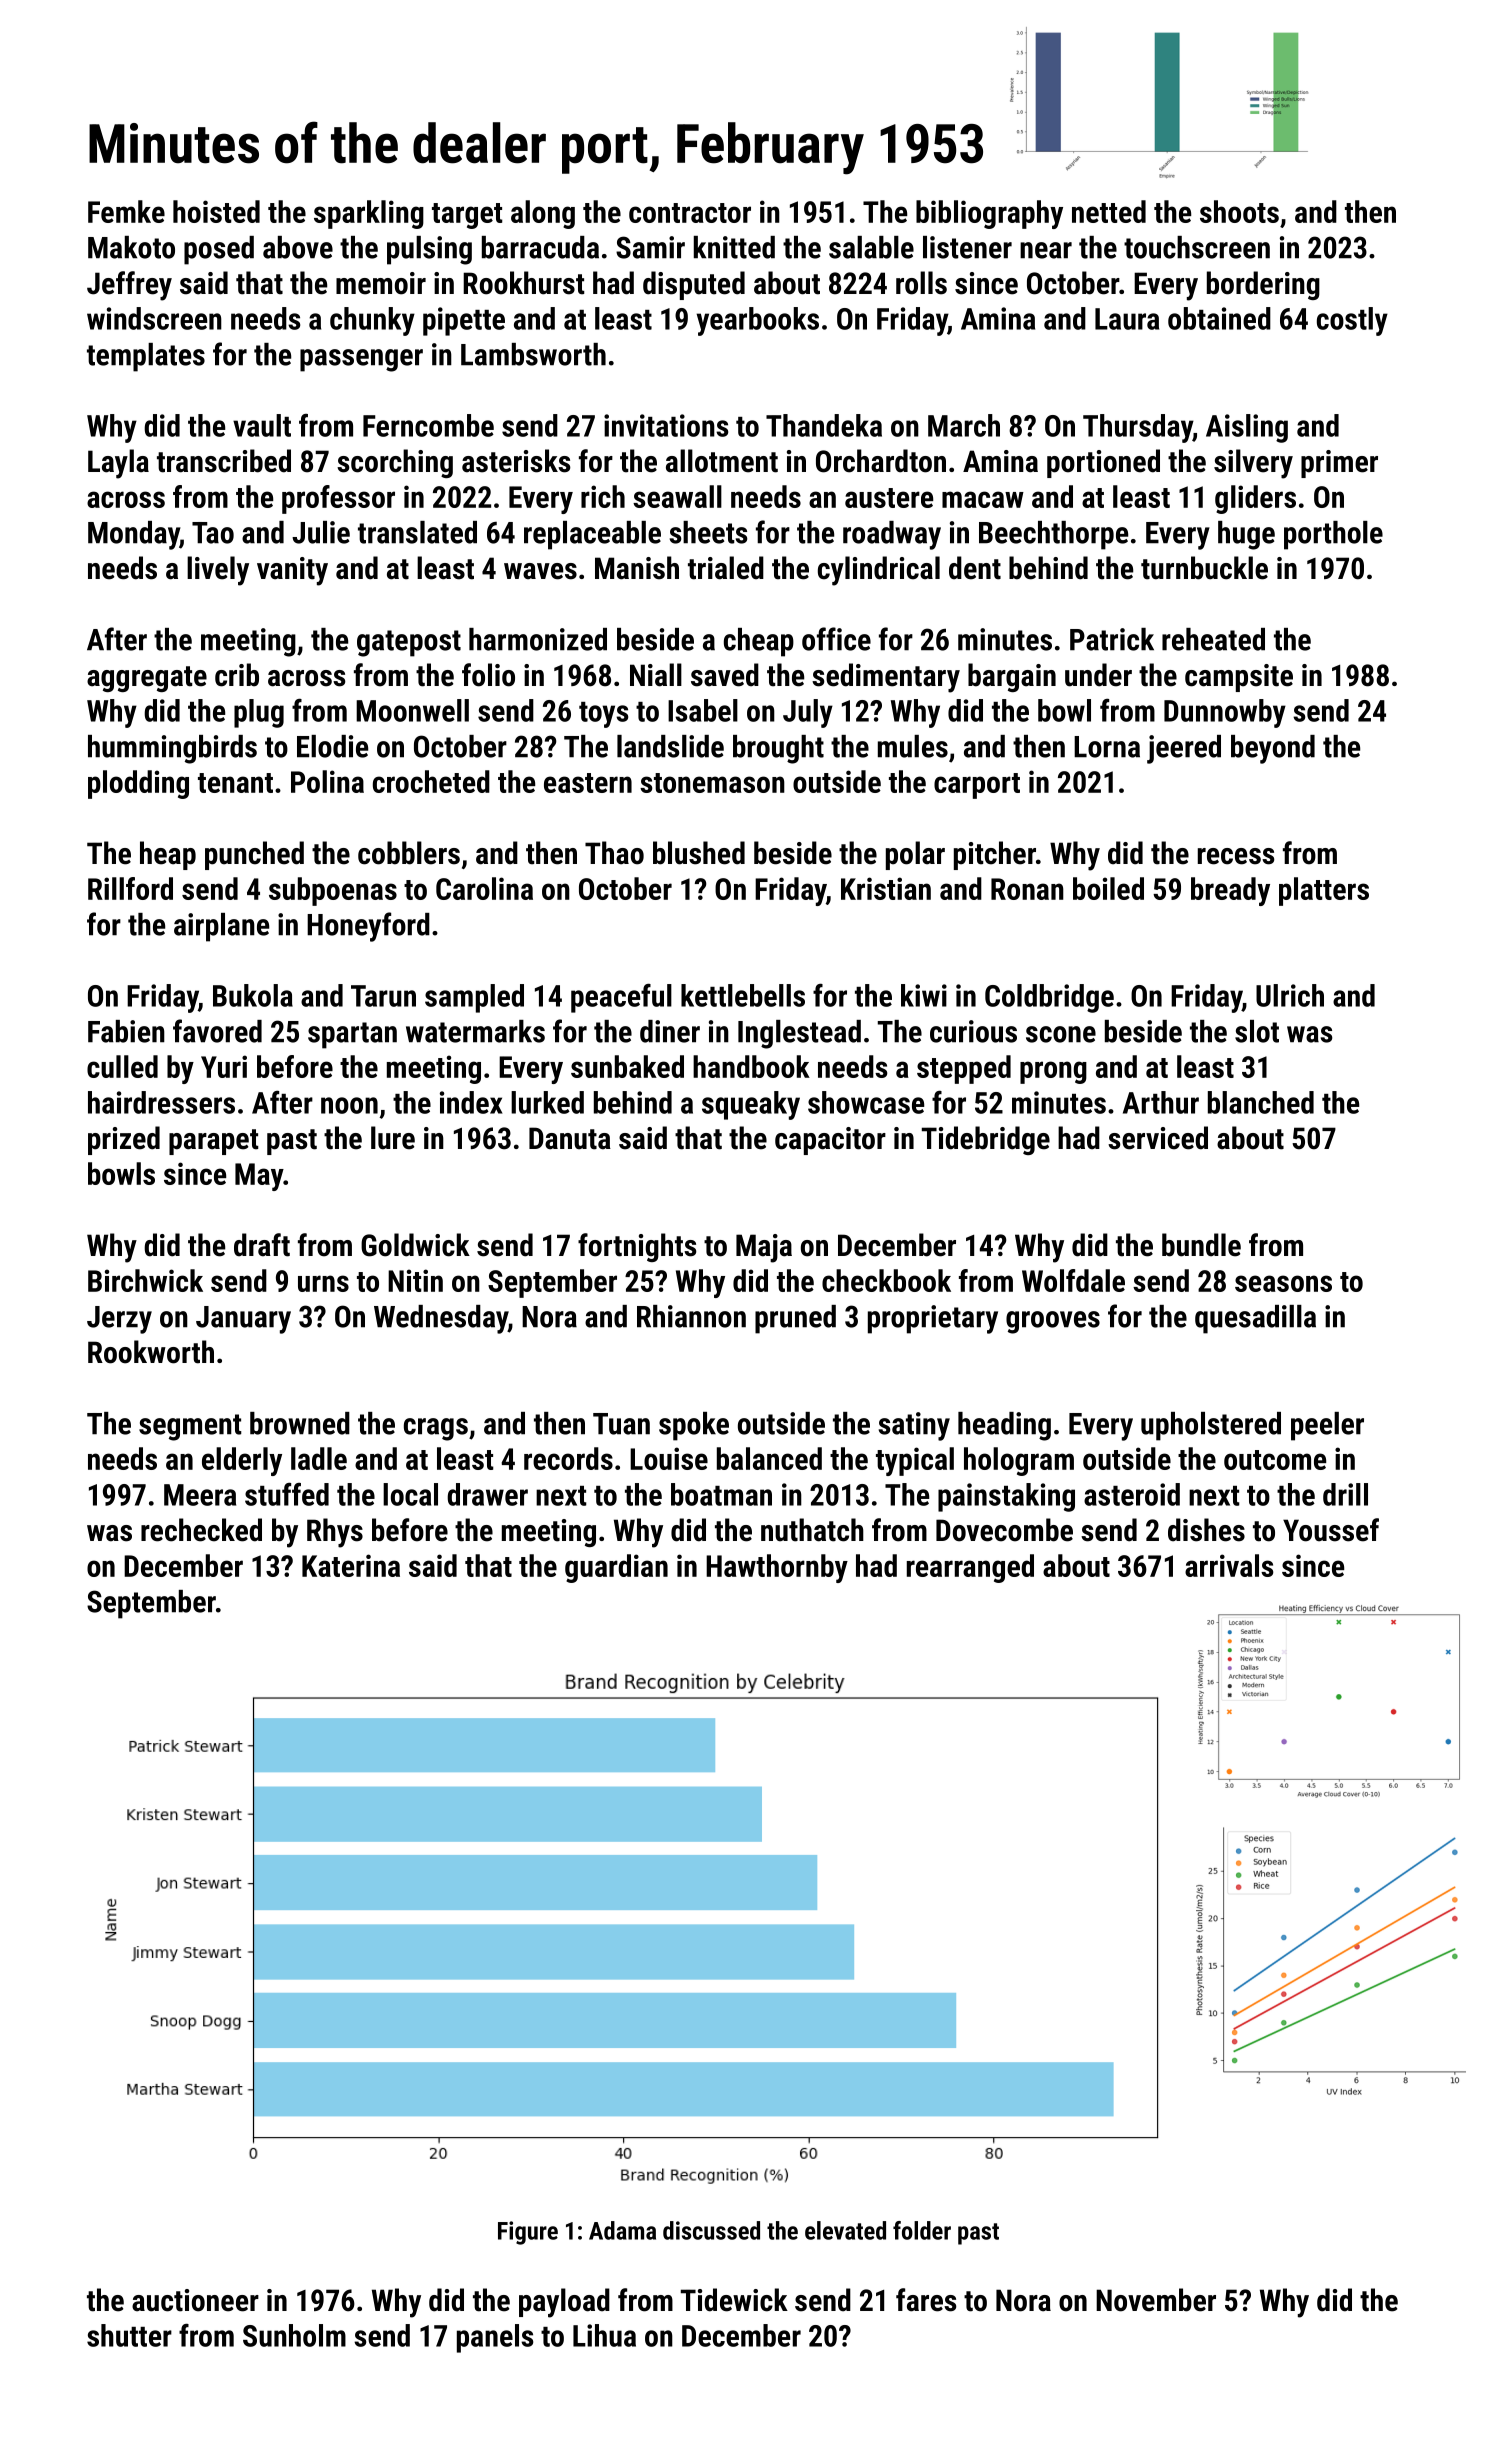  What do you see at coordinates (726, 568) in the image?
I see `trialed` at bounding box center [726, 568].
